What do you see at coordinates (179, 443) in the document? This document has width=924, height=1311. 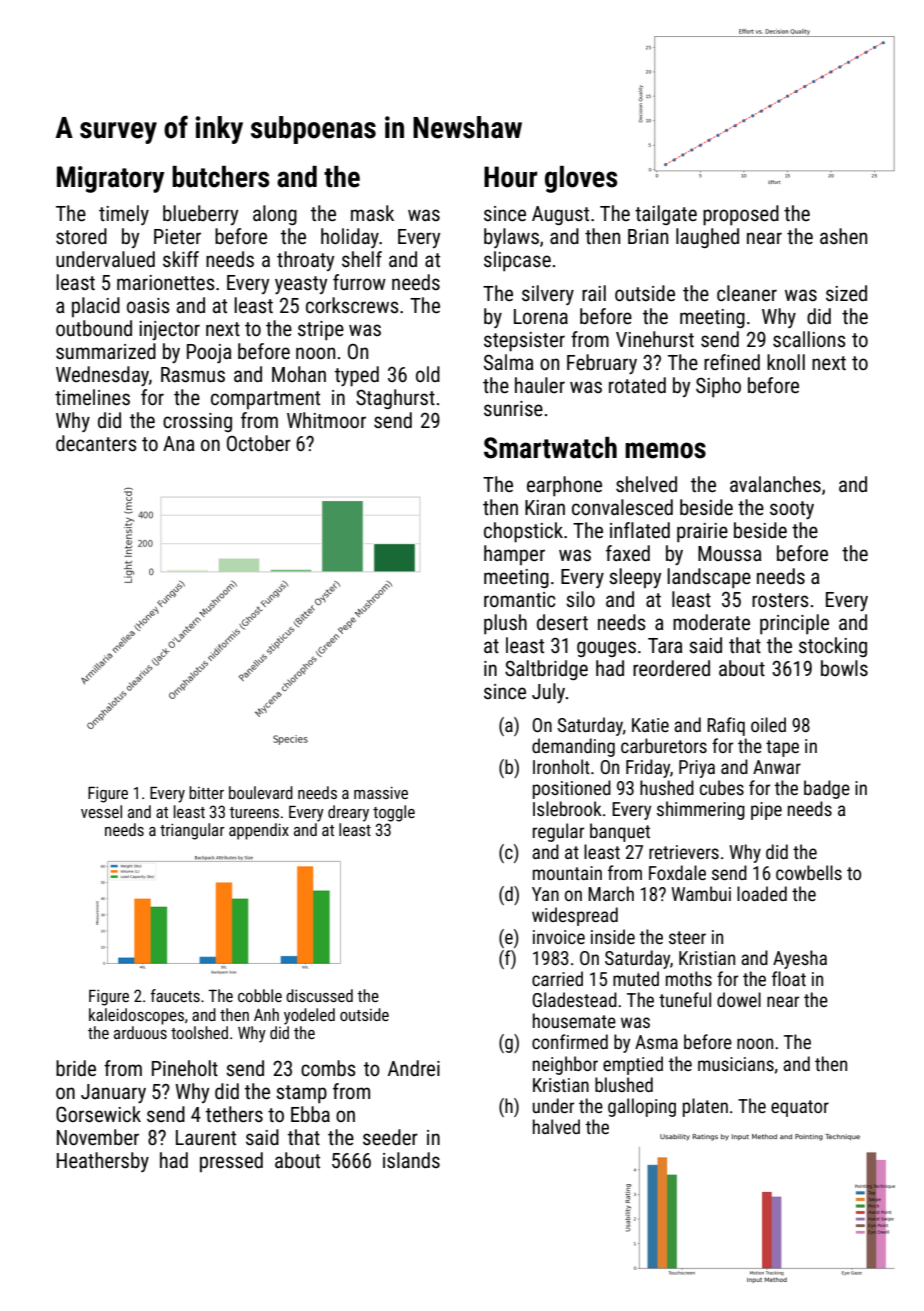 I see `Ana` at bounding box center [179, 443].
